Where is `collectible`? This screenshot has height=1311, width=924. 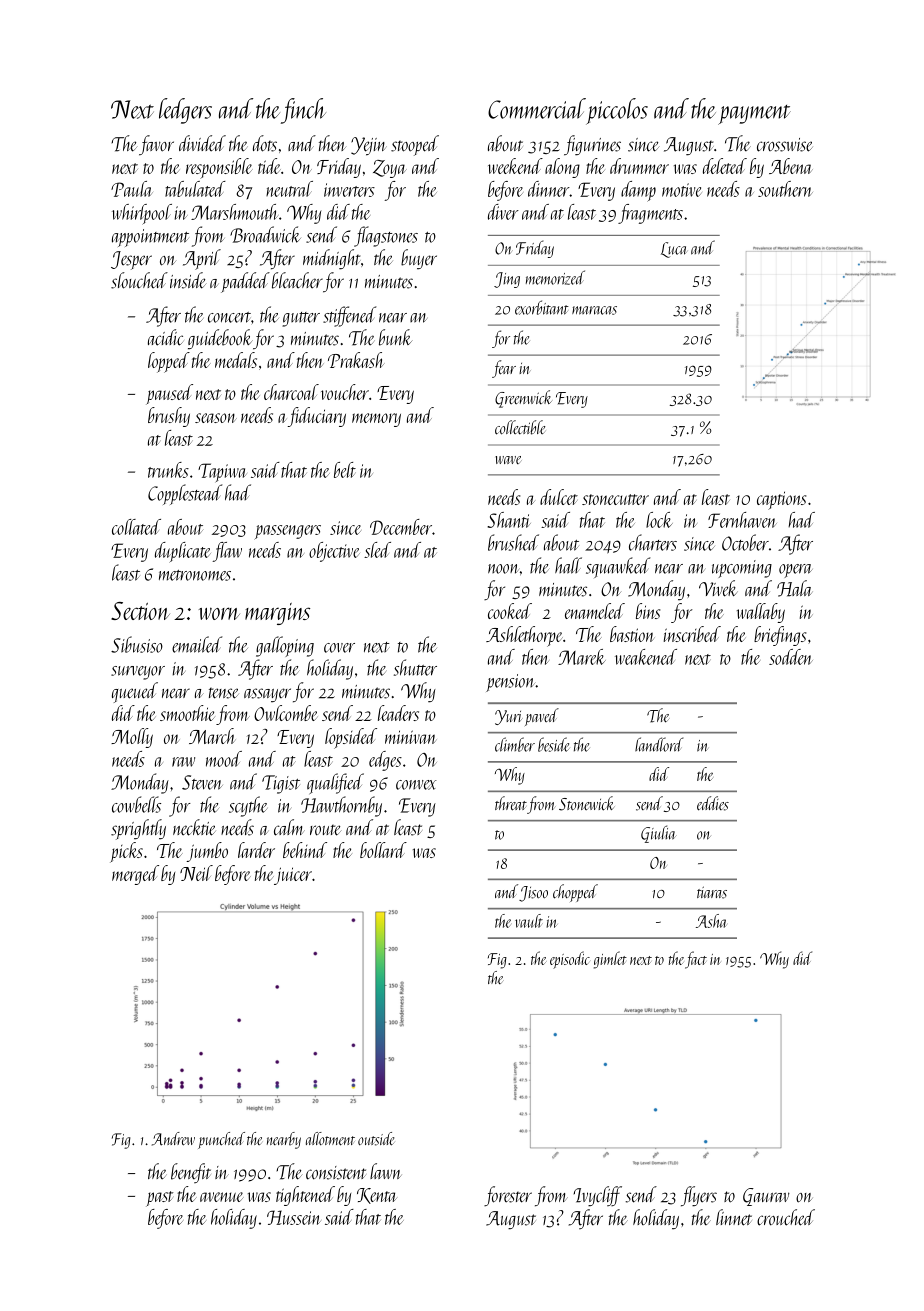 collectible is located at coordinates (520, 427).
